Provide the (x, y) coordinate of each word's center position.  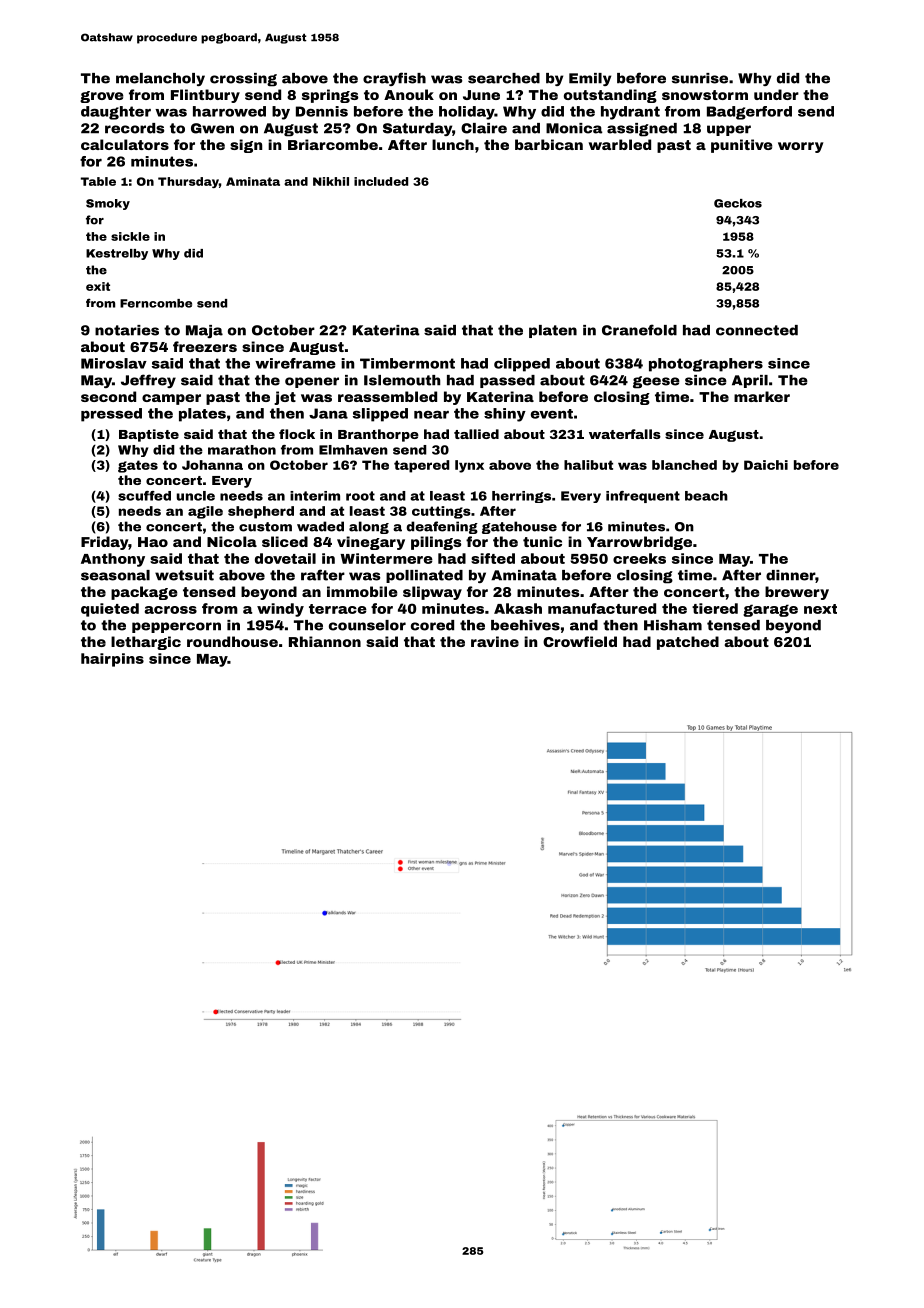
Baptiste (149, 435)
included (381, 181)
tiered (715, 608)
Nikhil (331, 181)
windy (280, 610)
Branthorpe (378, 435)
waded (320, 526)
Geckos (738, 203)
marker (762, 396)
